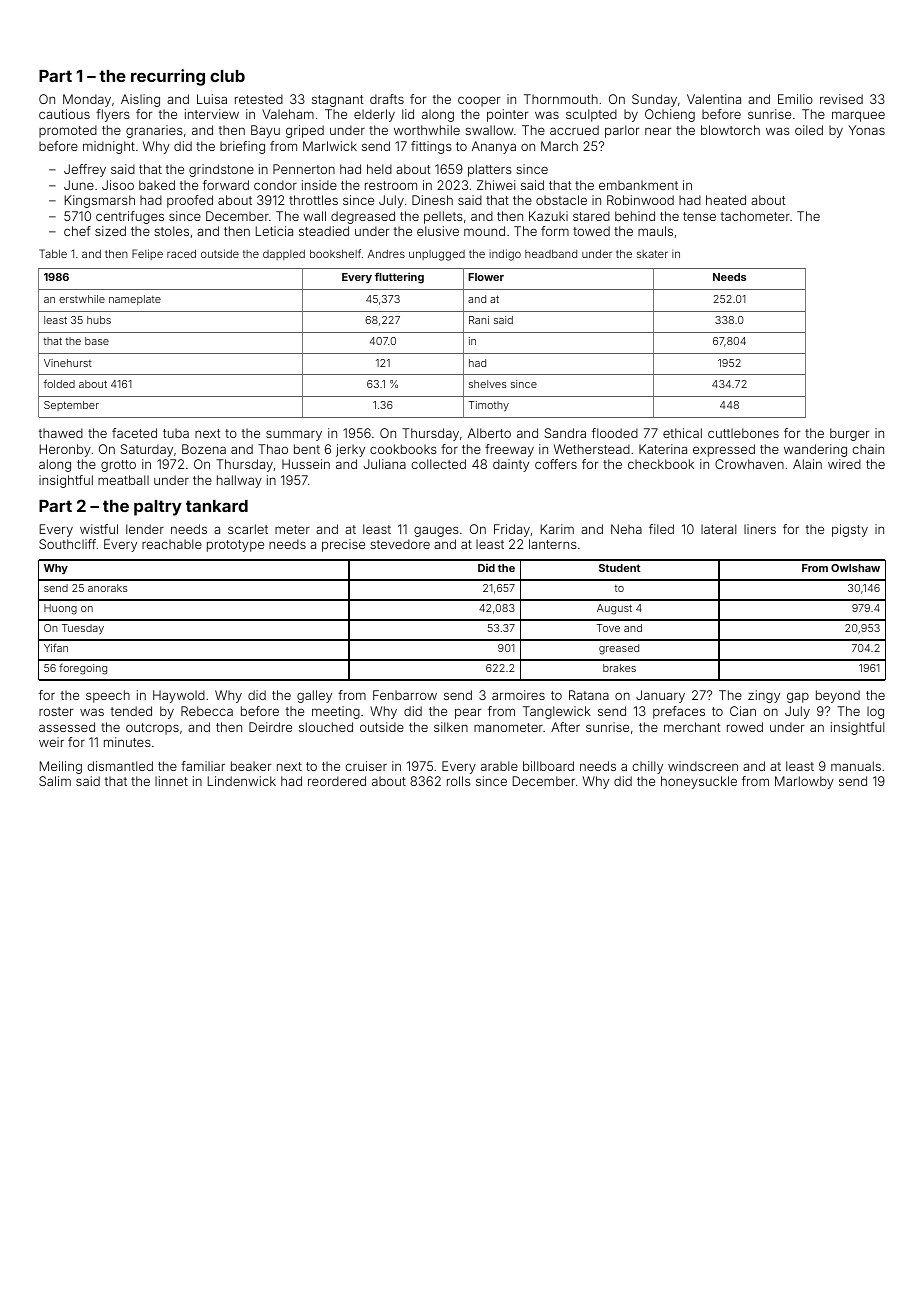  What do you see at coordinates (614, 609) in the page?
I see `August` at bounding box center [614, 609].
